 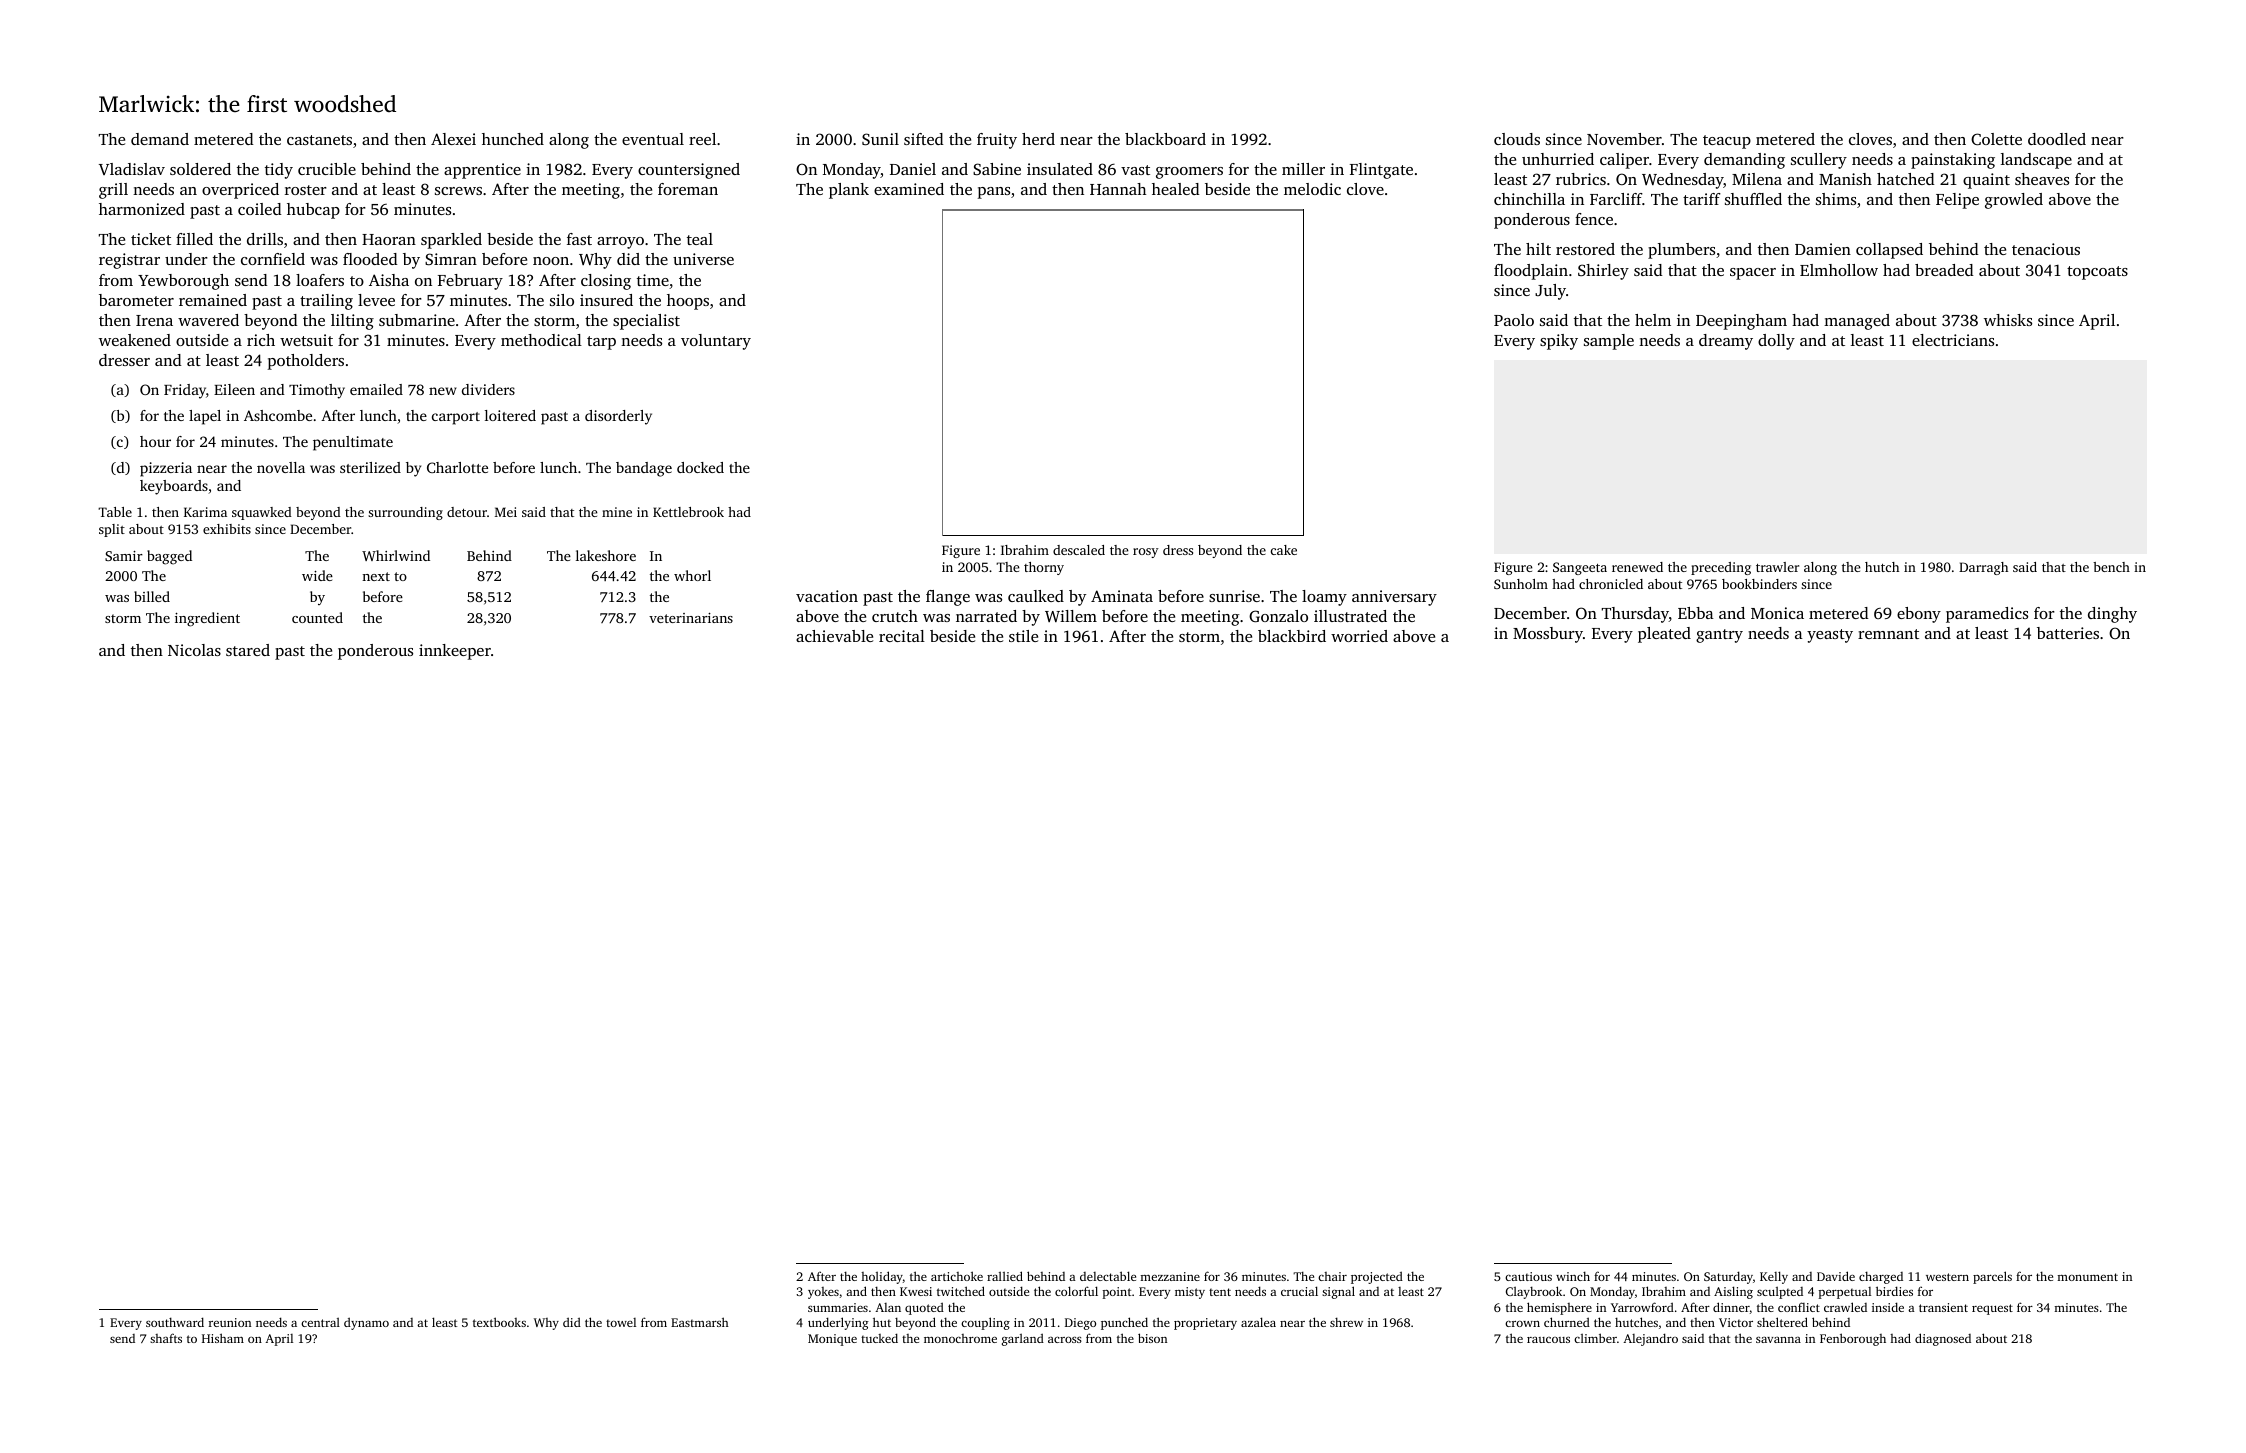 What do you see at coordinates (1521, 584) in the screenshot?
I see `Sunholm` at bounding box center [1521, 584].
